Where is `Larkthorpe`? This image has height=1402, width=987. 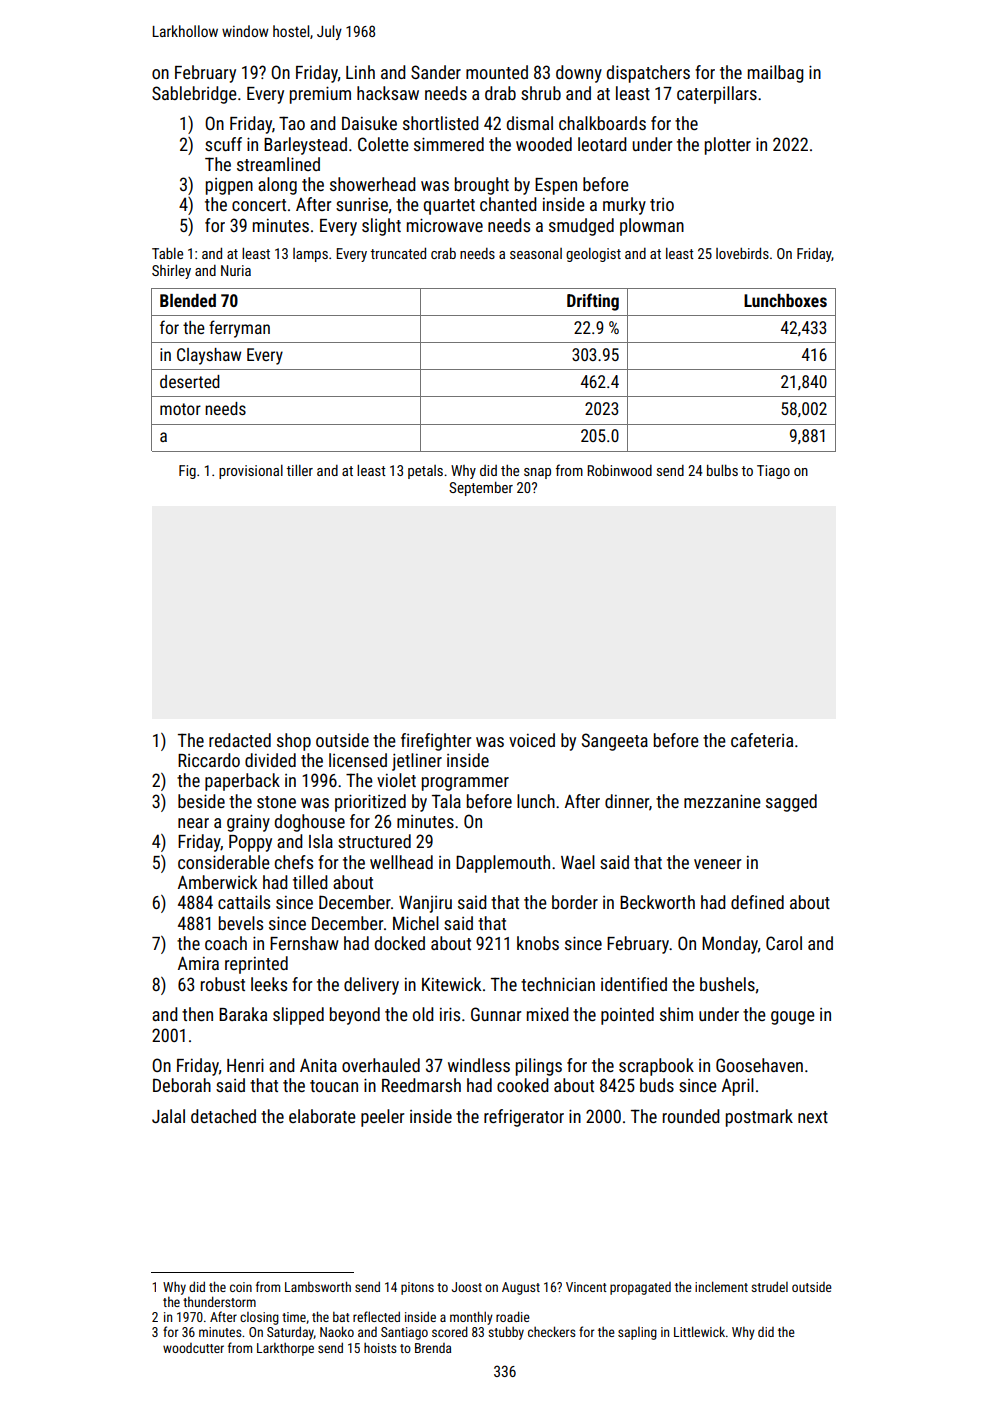
Larkthorpe is located at coordinates (285, 1349).
